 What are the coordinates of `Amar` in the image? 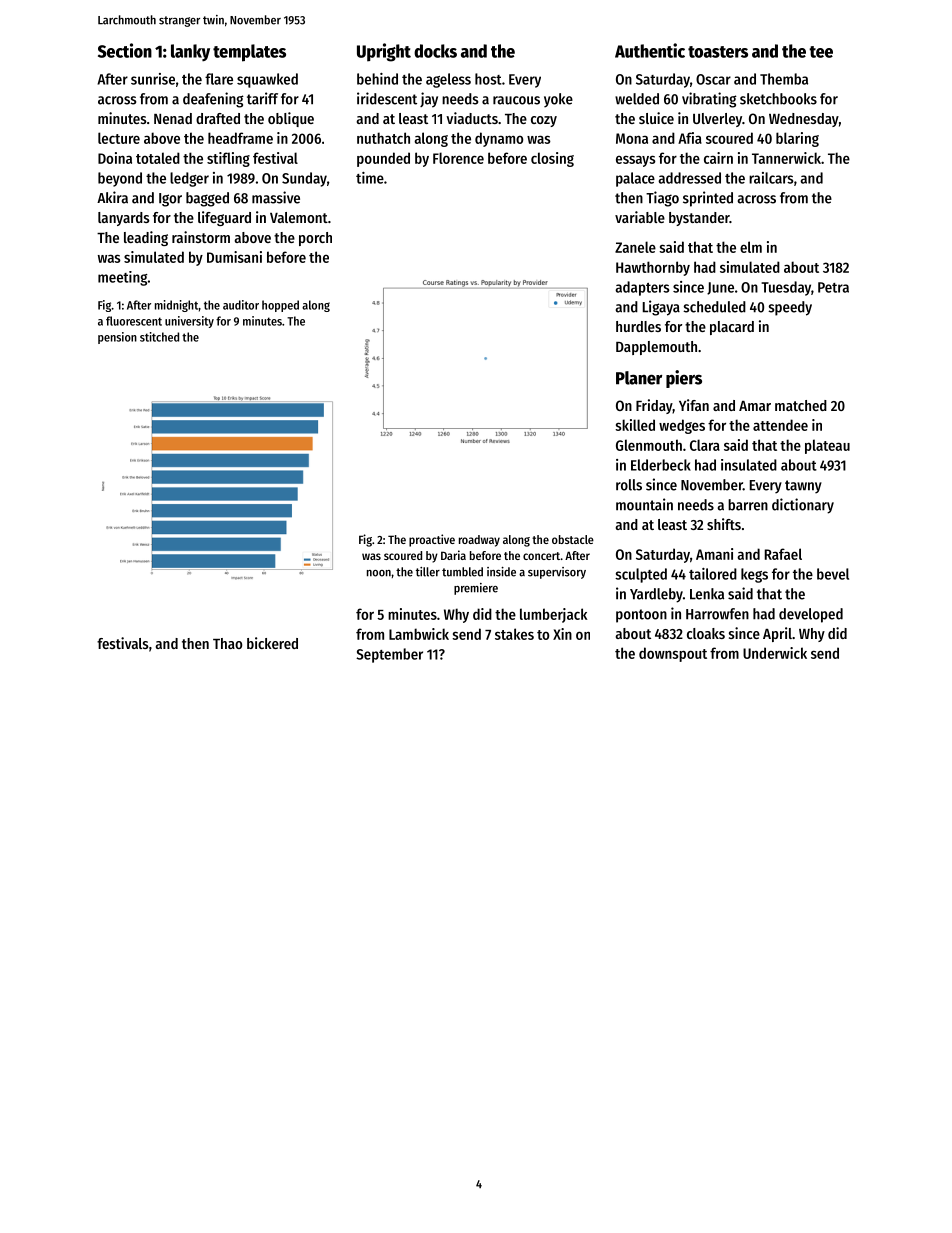 It's located at (755, 406).
